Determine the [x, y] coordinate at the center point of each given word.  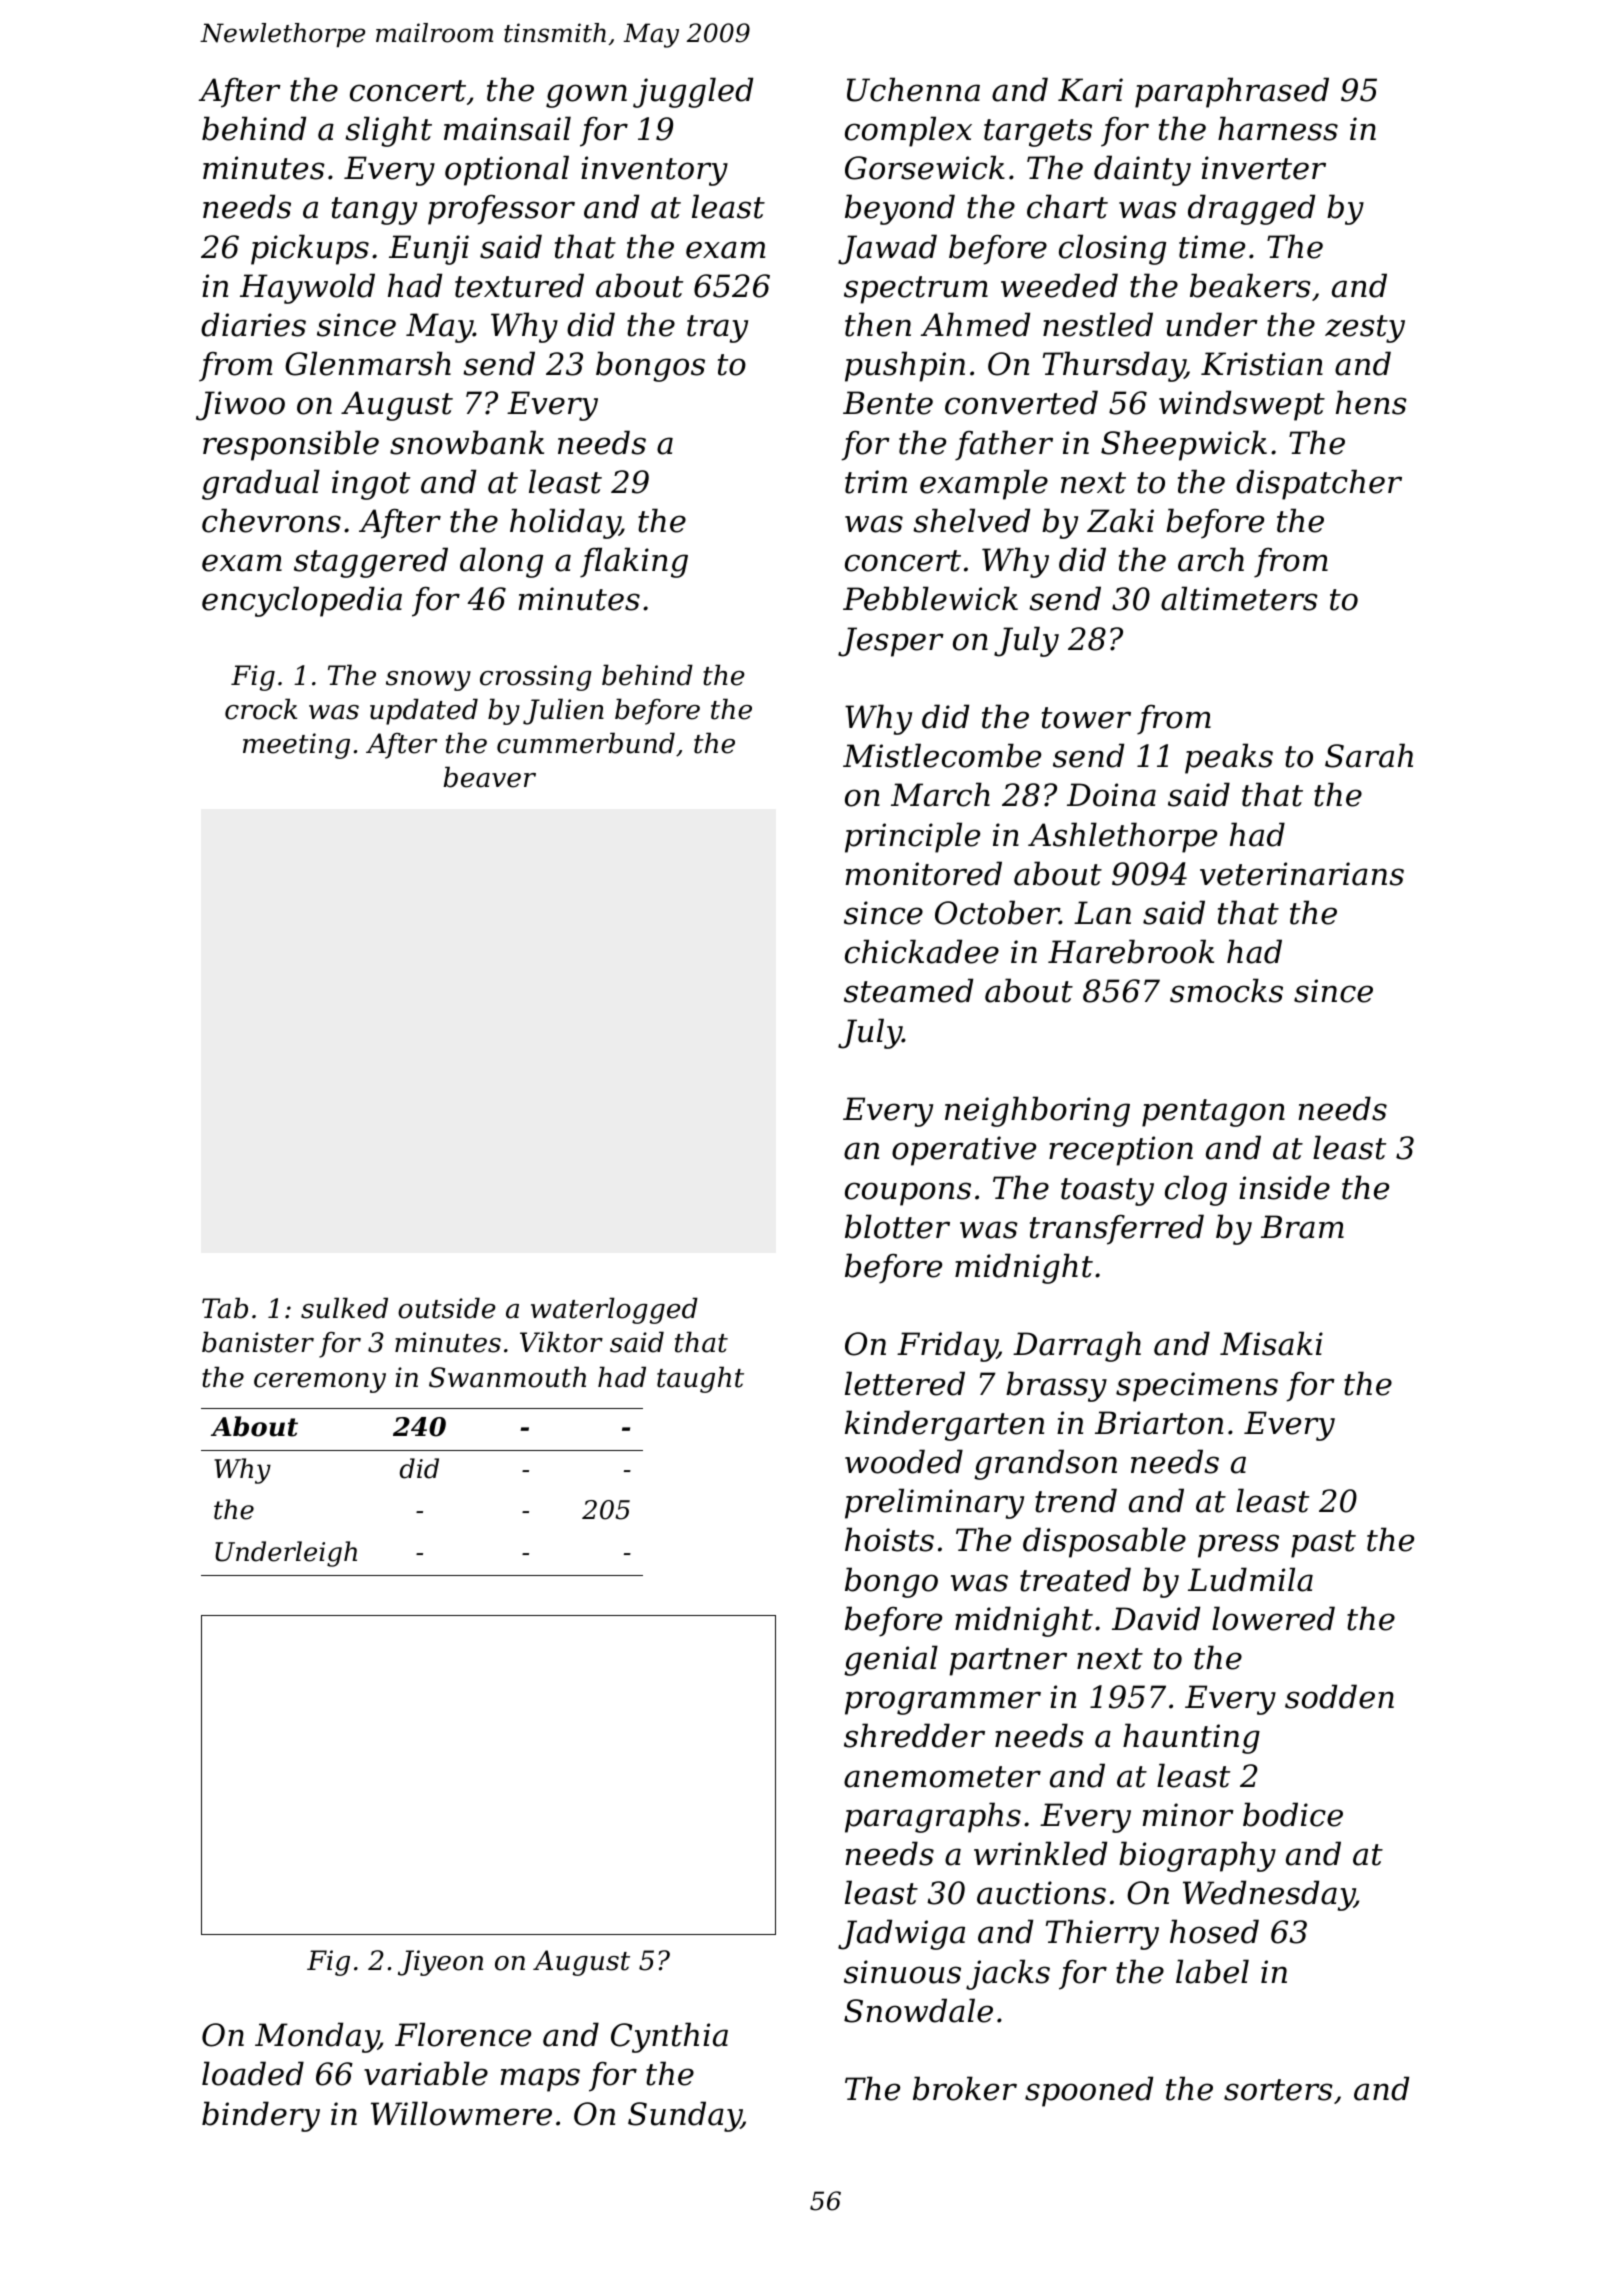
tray [717, 329]
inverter [1264, 168]
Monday [317, 2037]
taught [700, 1379]
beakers [1250, 285]
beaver [489, 777]
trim [876, 482]
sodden [1339, 1696]
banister [258, 1342]
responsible [291, 445]
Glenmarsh [368, 363]
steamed [908, 990]
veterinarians [1302, 874]
